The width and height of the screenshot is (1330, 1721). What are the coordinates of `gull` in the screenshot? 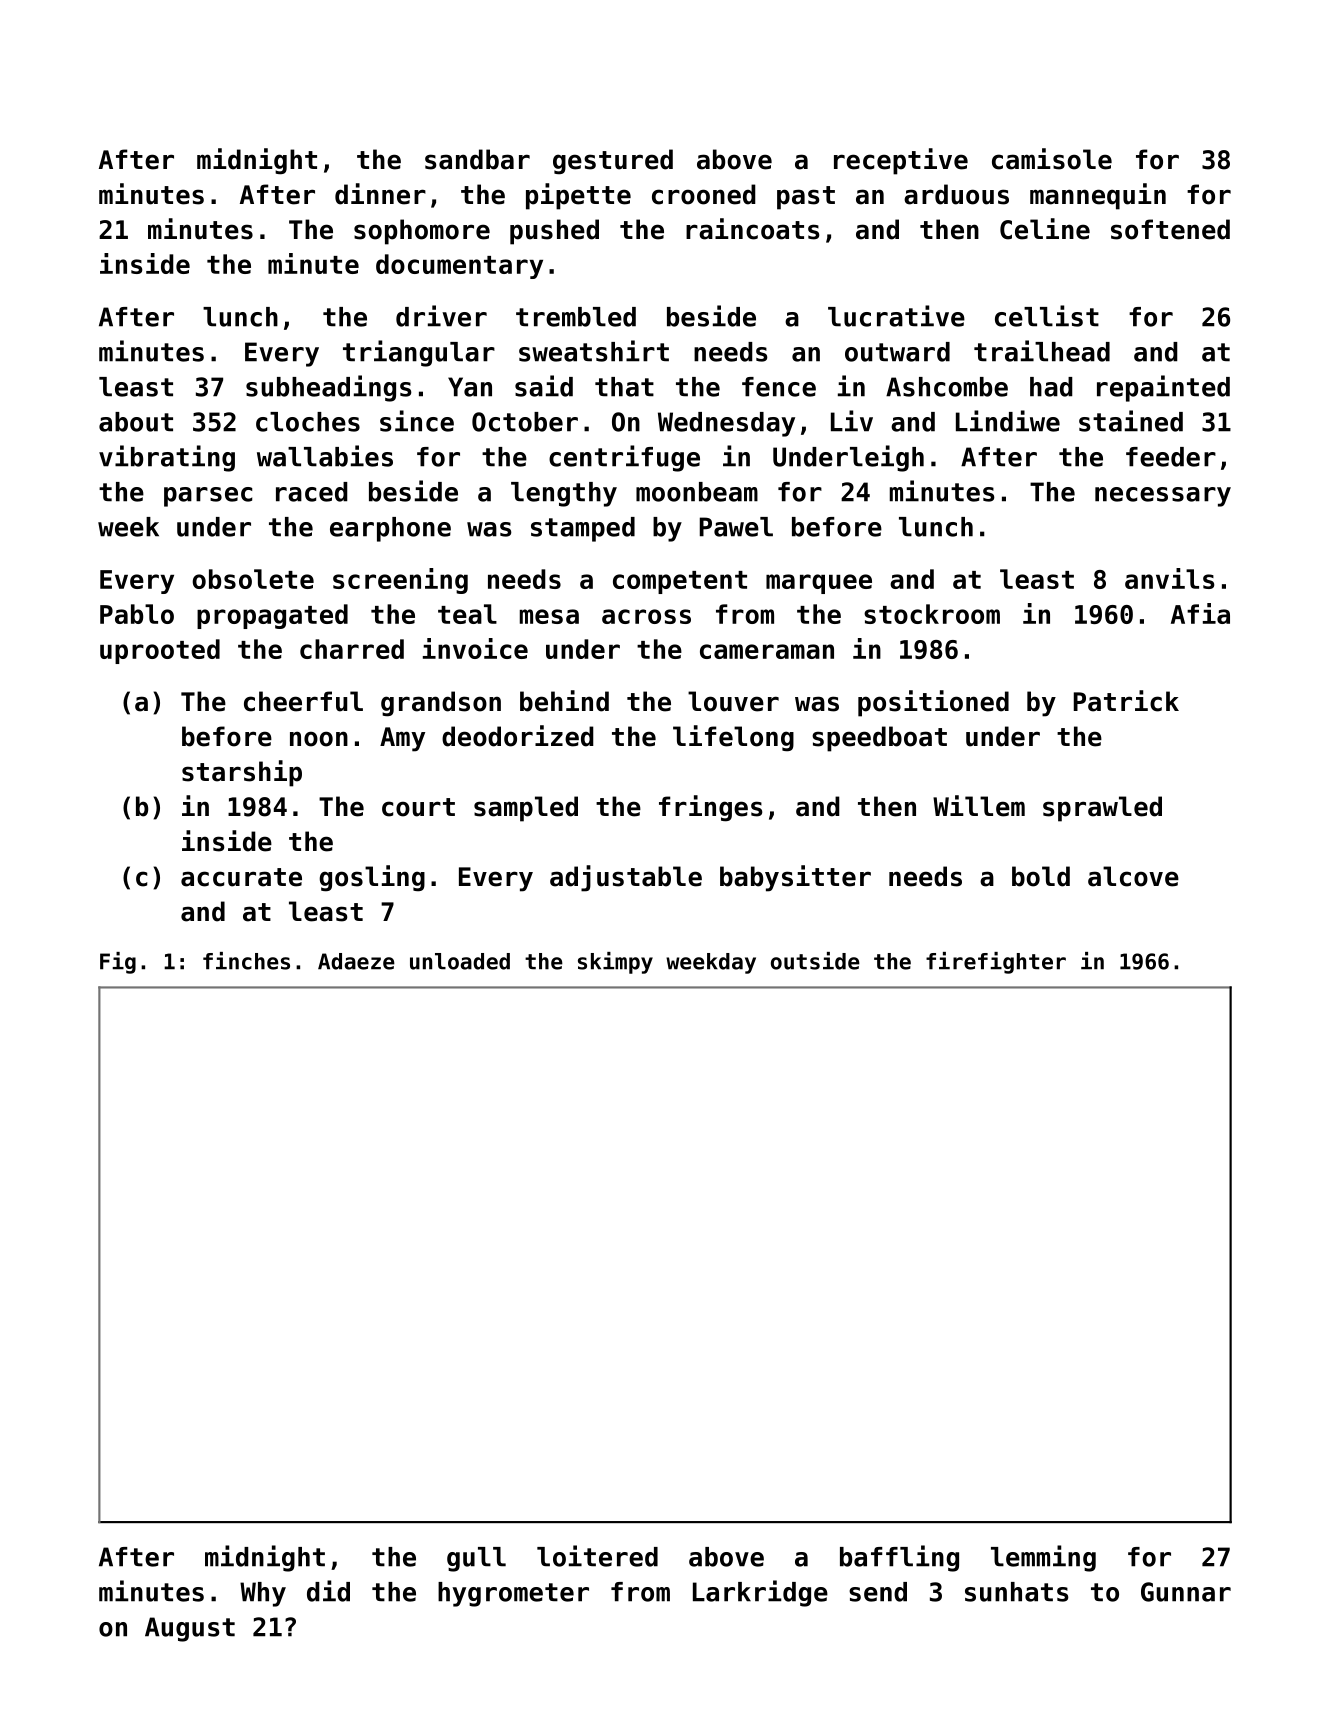 It's located at (476, 1559).
